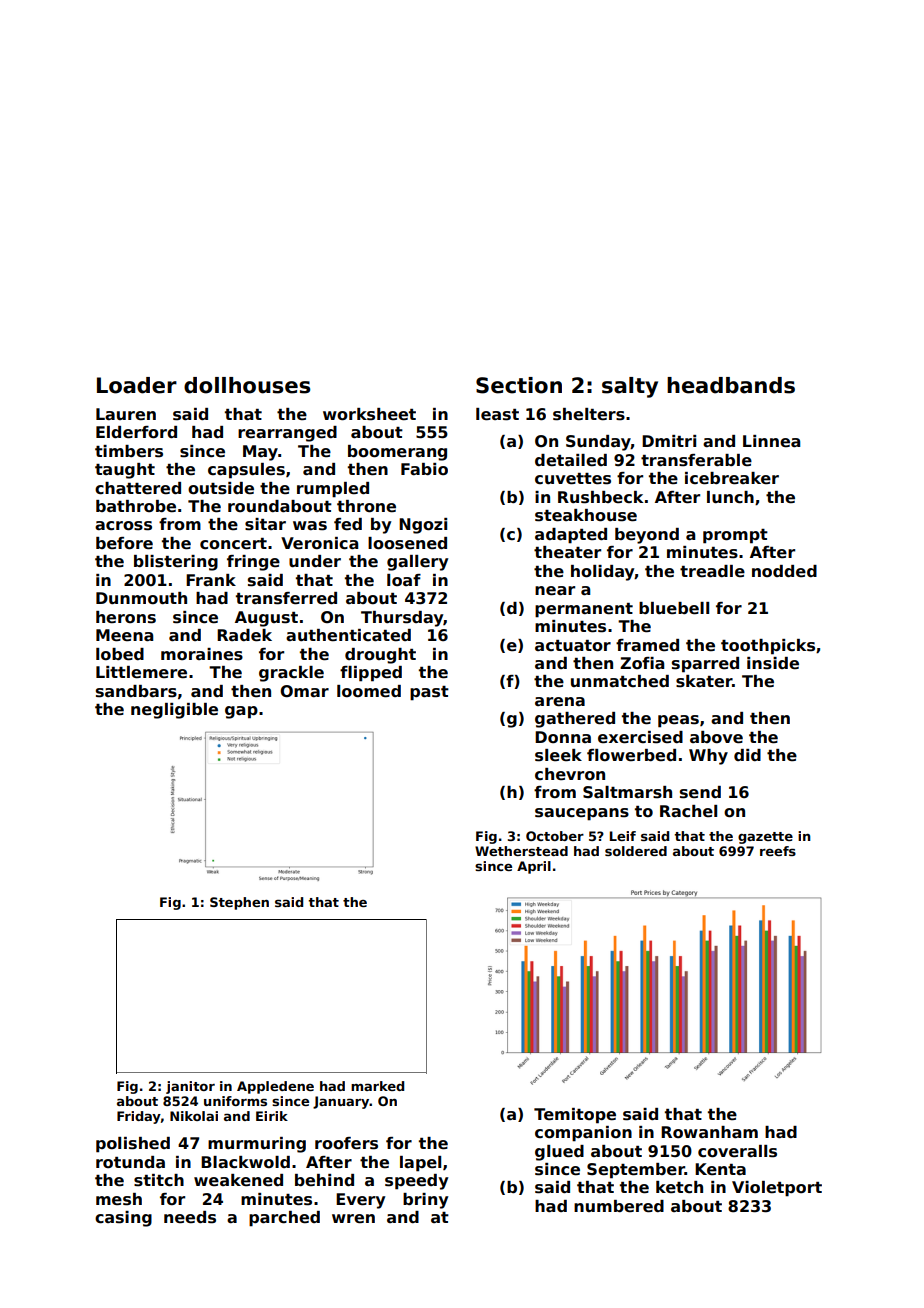 This document has width=924, height=1308. I want to click on loomed, so click(369, 691).
